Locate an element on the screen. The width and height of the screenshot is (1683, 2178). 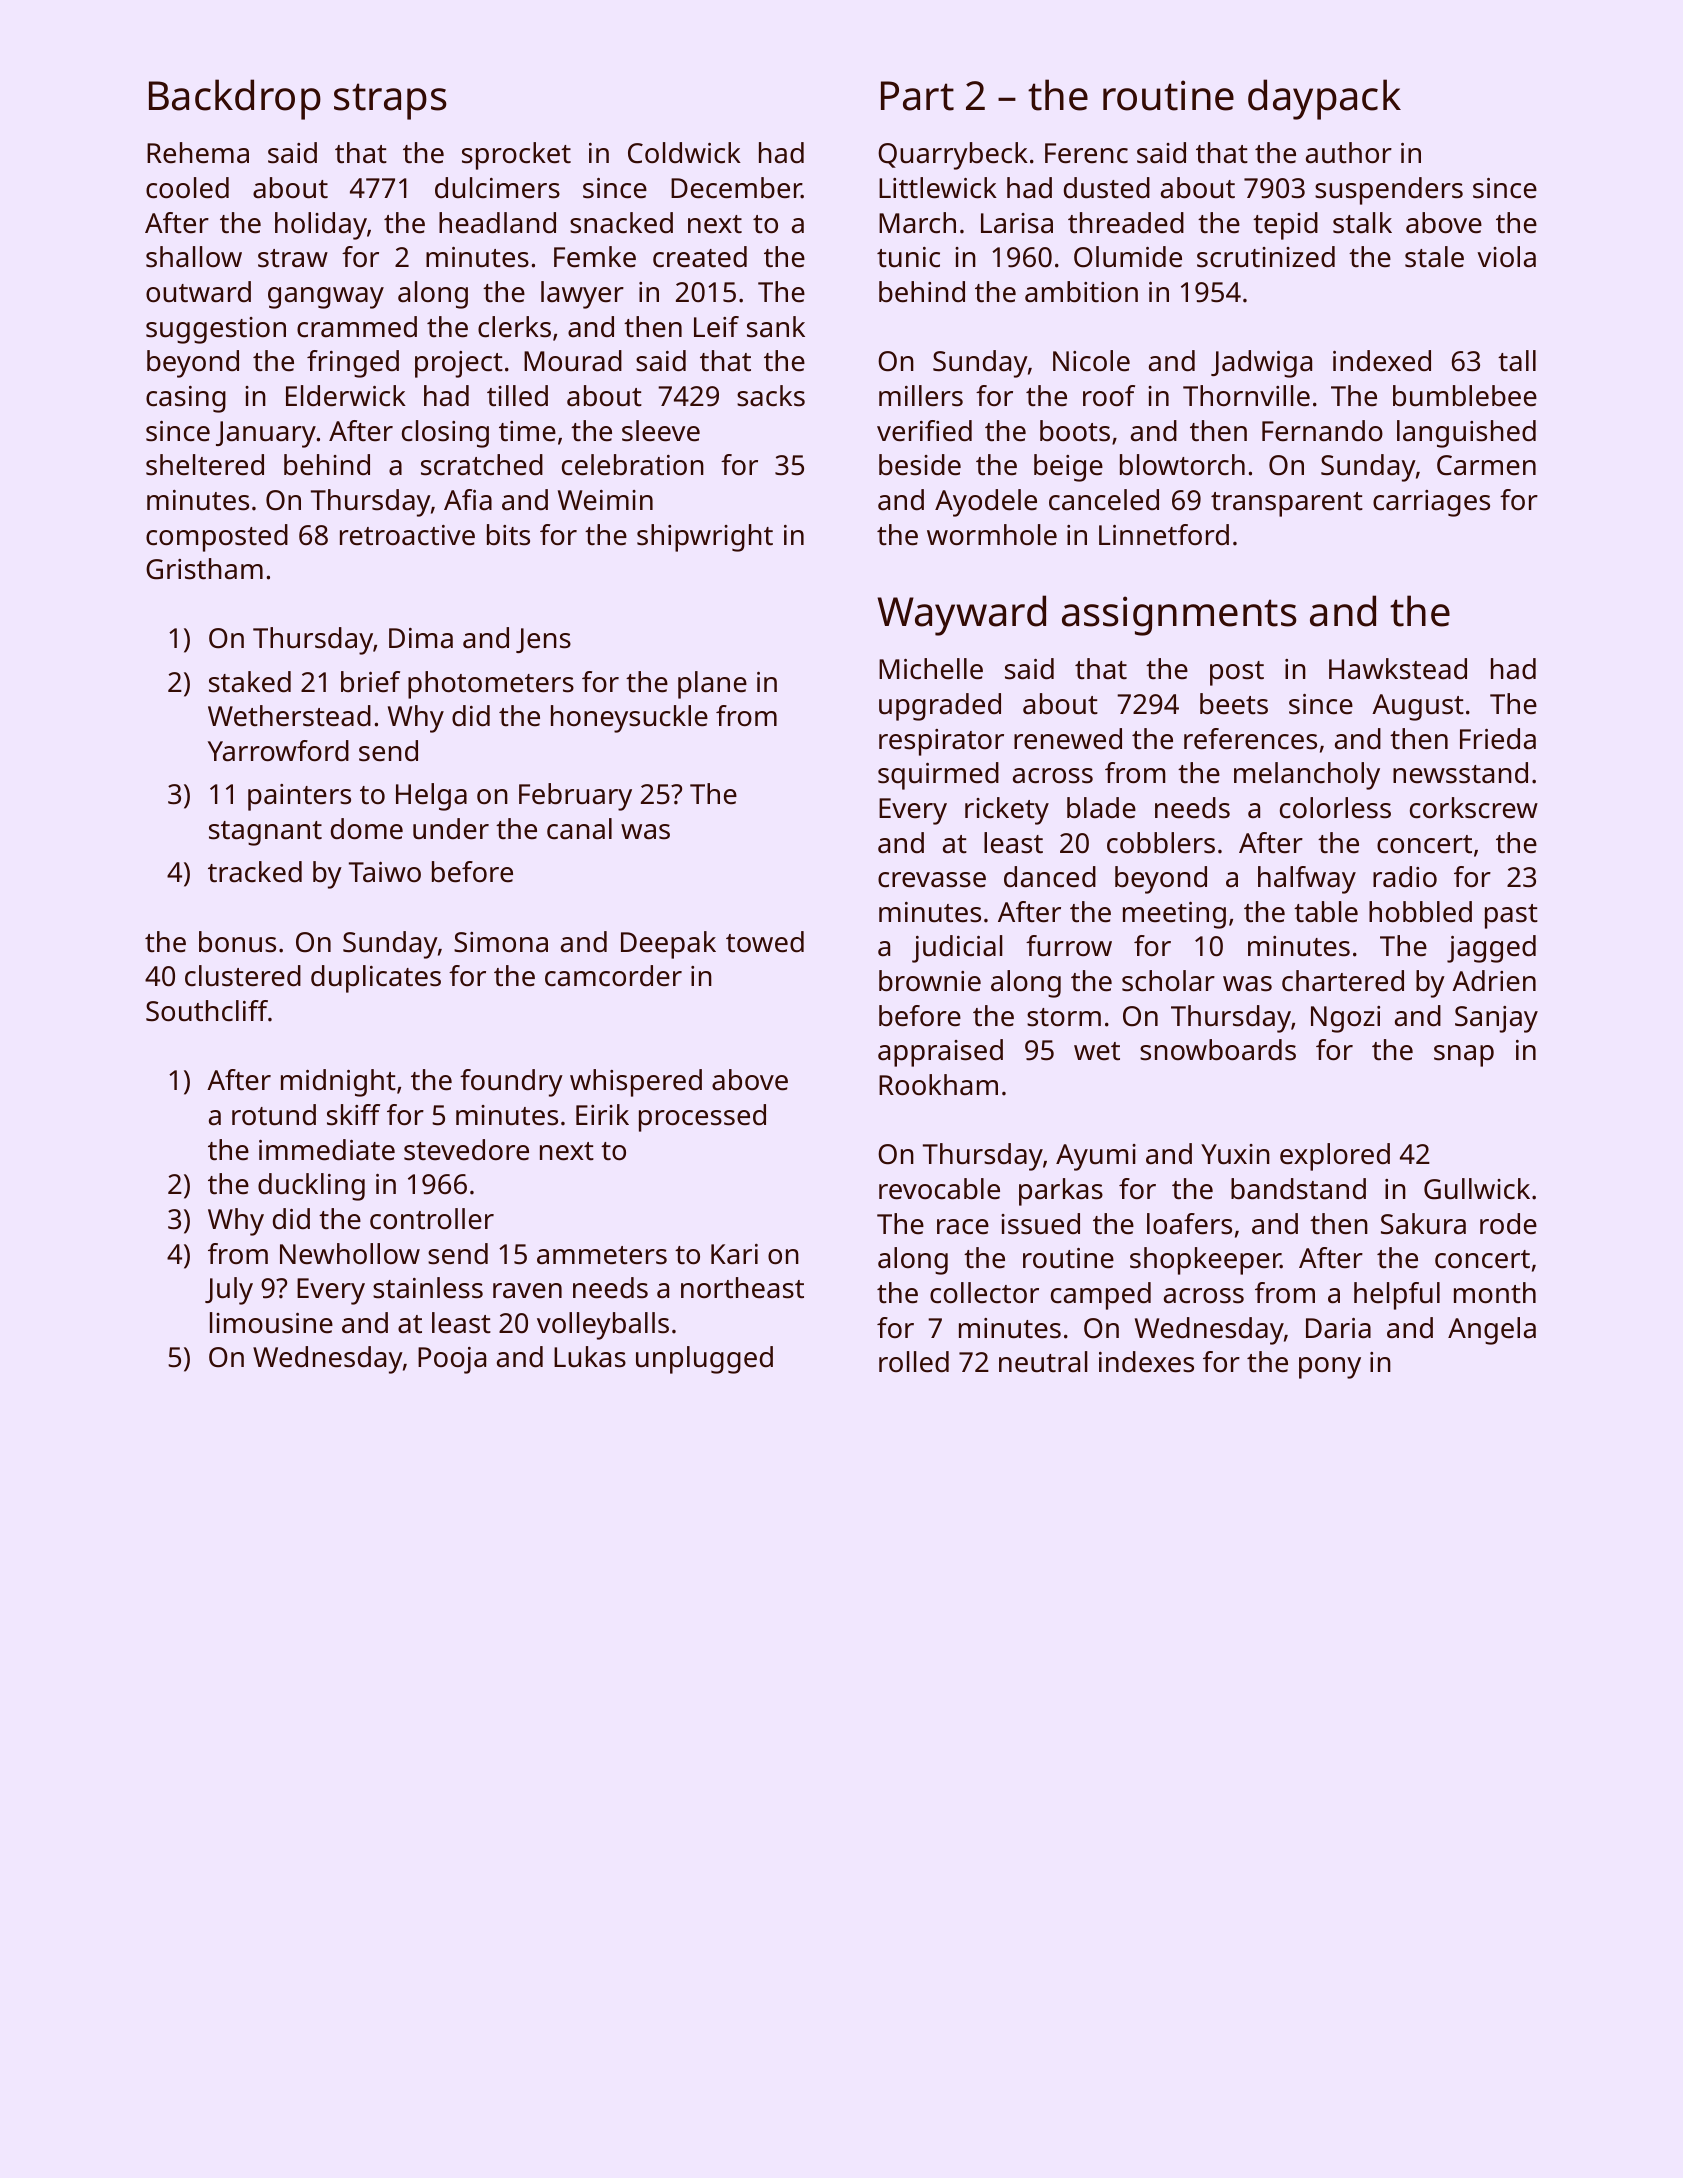
Jens is located at coordinates (543, 640).
